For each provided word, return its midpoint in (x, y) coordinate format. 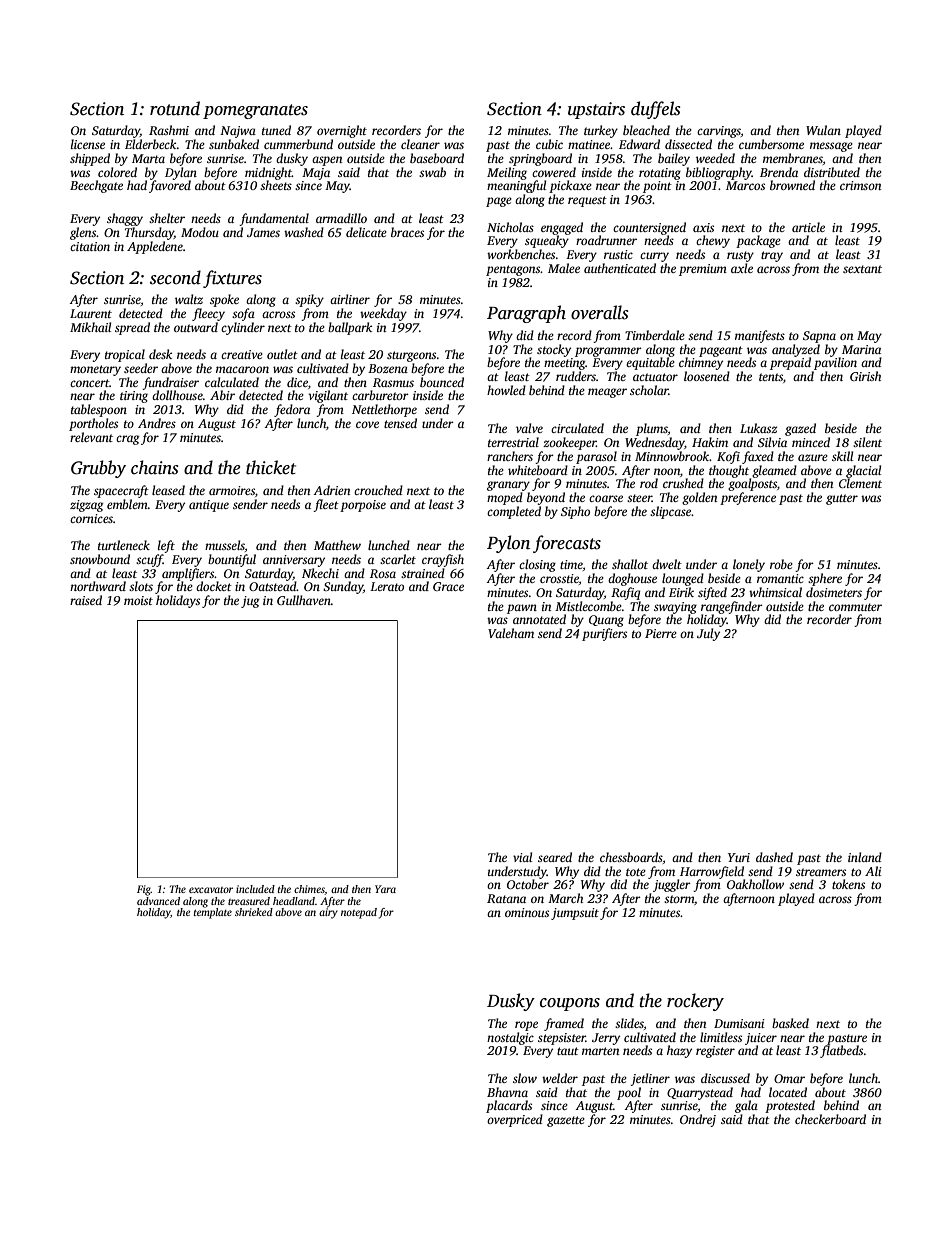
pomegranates (255, 111)
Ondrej (698, 1120)
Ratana (506, 898)
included (255, 889)
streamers (821, 872)
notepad (359, 913)
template (213, 913)
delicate (366, 232)
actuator (655, 377)
